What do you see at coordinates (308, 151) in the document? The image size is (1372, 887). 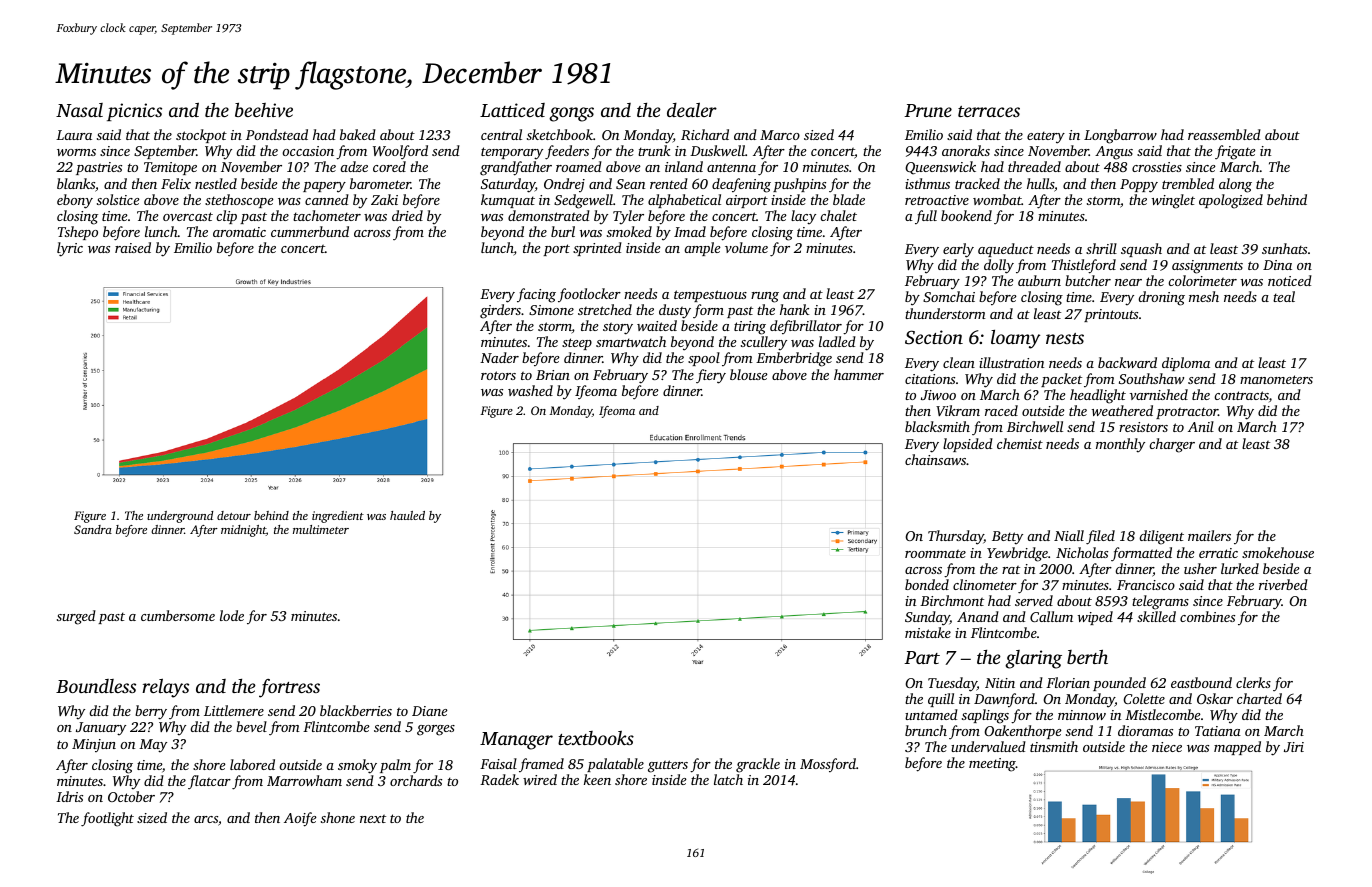 I see `occasion` at bounding box center [308, 151].
